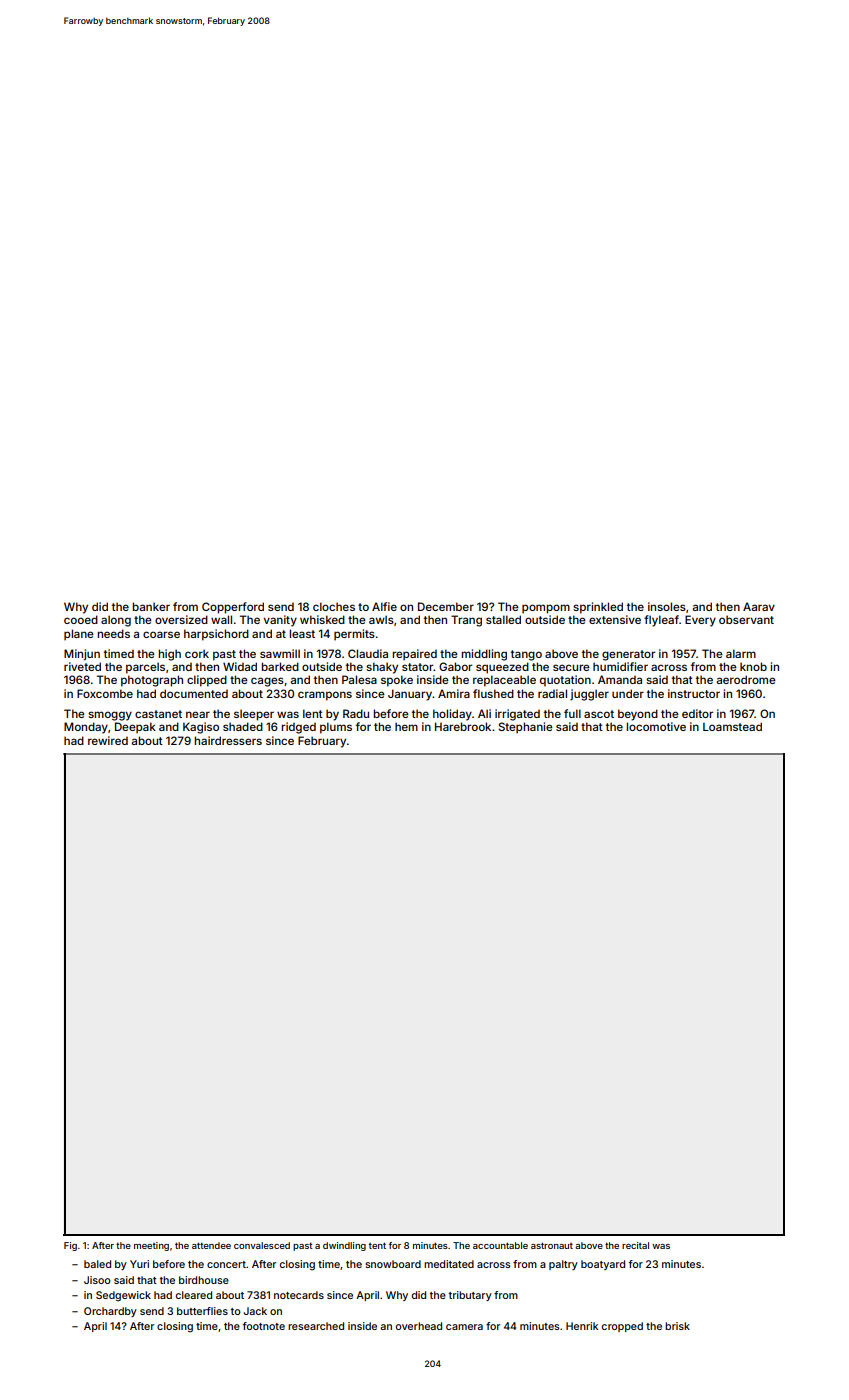 This screenshot has height=1400, width=849. Describe the element at coordinates (262, 1245) in the screenshot. I see `convalesced` at that location.
